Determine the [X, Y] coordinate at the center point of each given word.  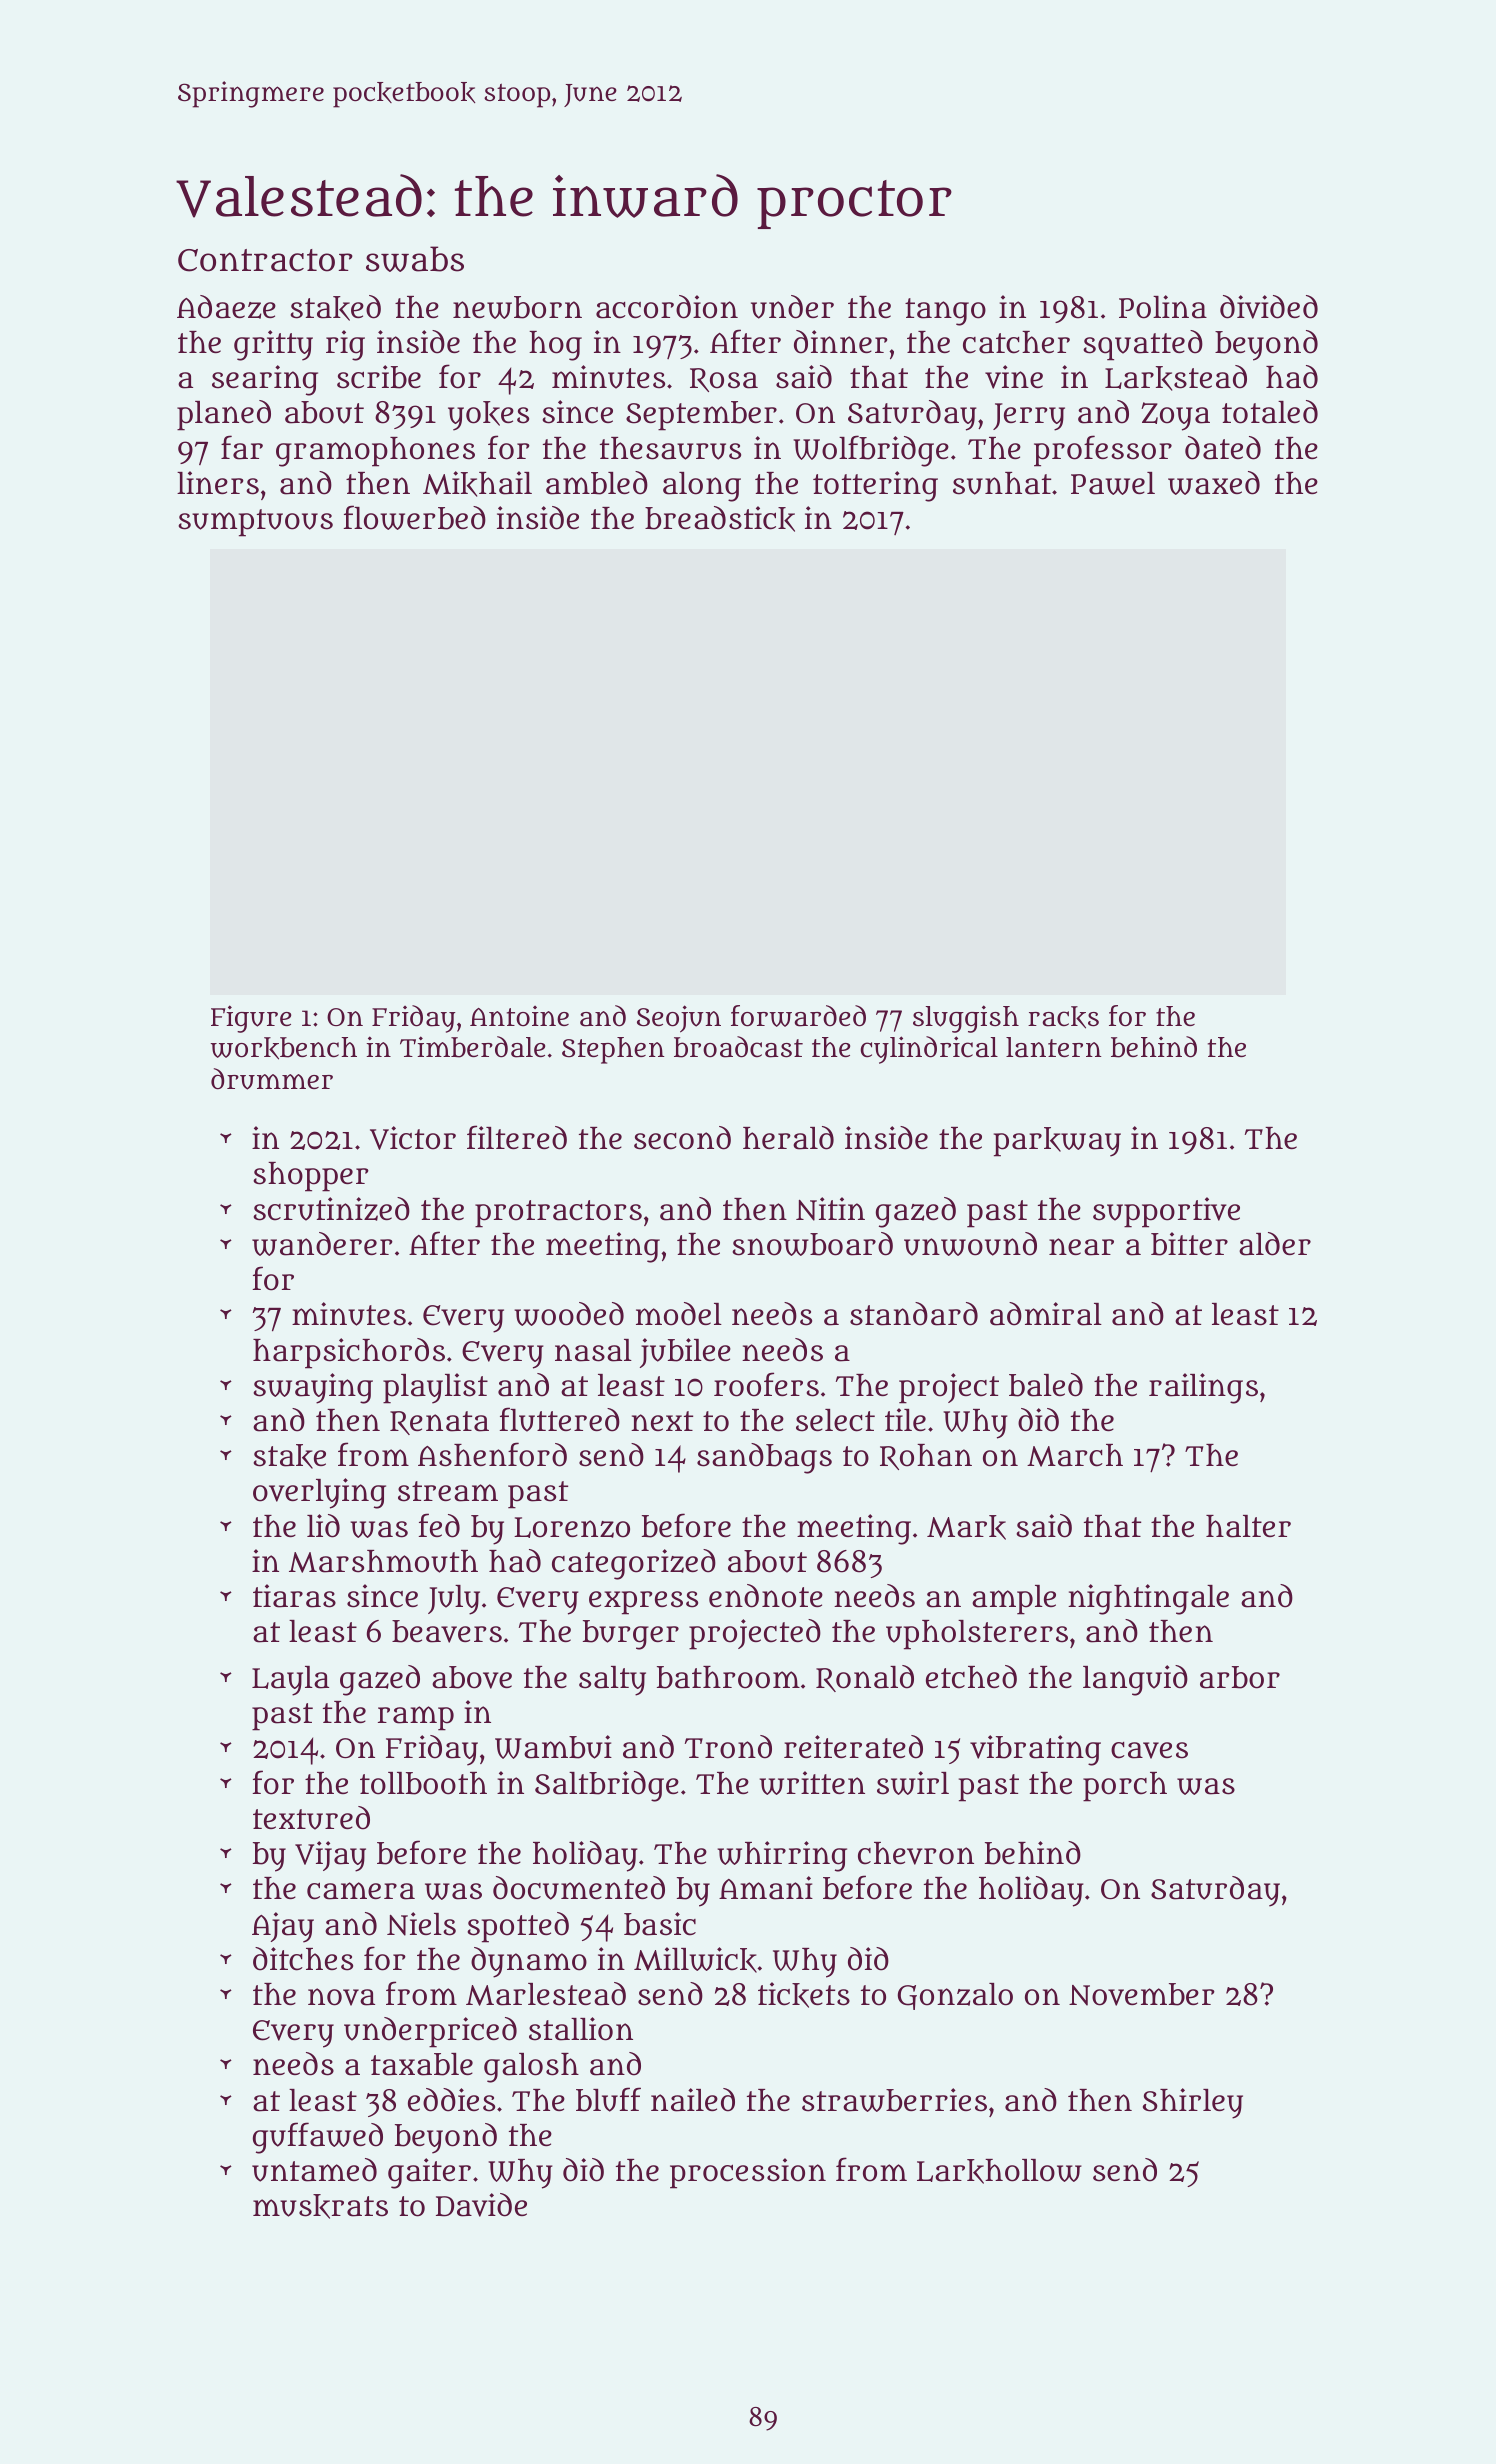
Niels [421, 1924]
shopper [311, 1177]
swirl [913, 1783]
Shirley [1193, 2103]
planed [224, 415]
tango [945, 312]
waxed [1214, 483]
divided [1269, 307]
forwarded [798, 1016]
